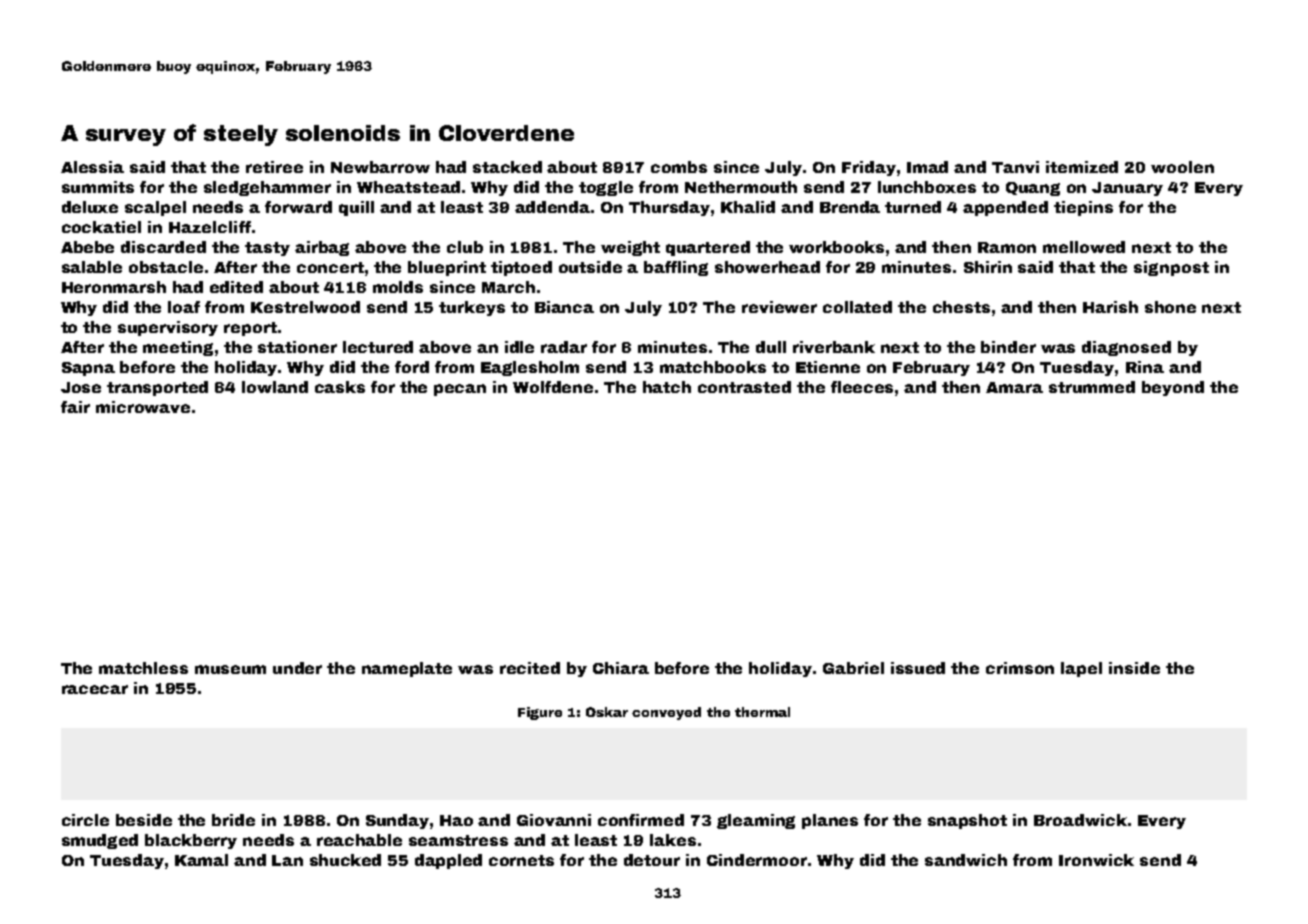 Image resolution: width=1308 pixels, height=924 pixels. Describe the element at coordinates (988, 267) in the page. I see `Shirin` at that location.
